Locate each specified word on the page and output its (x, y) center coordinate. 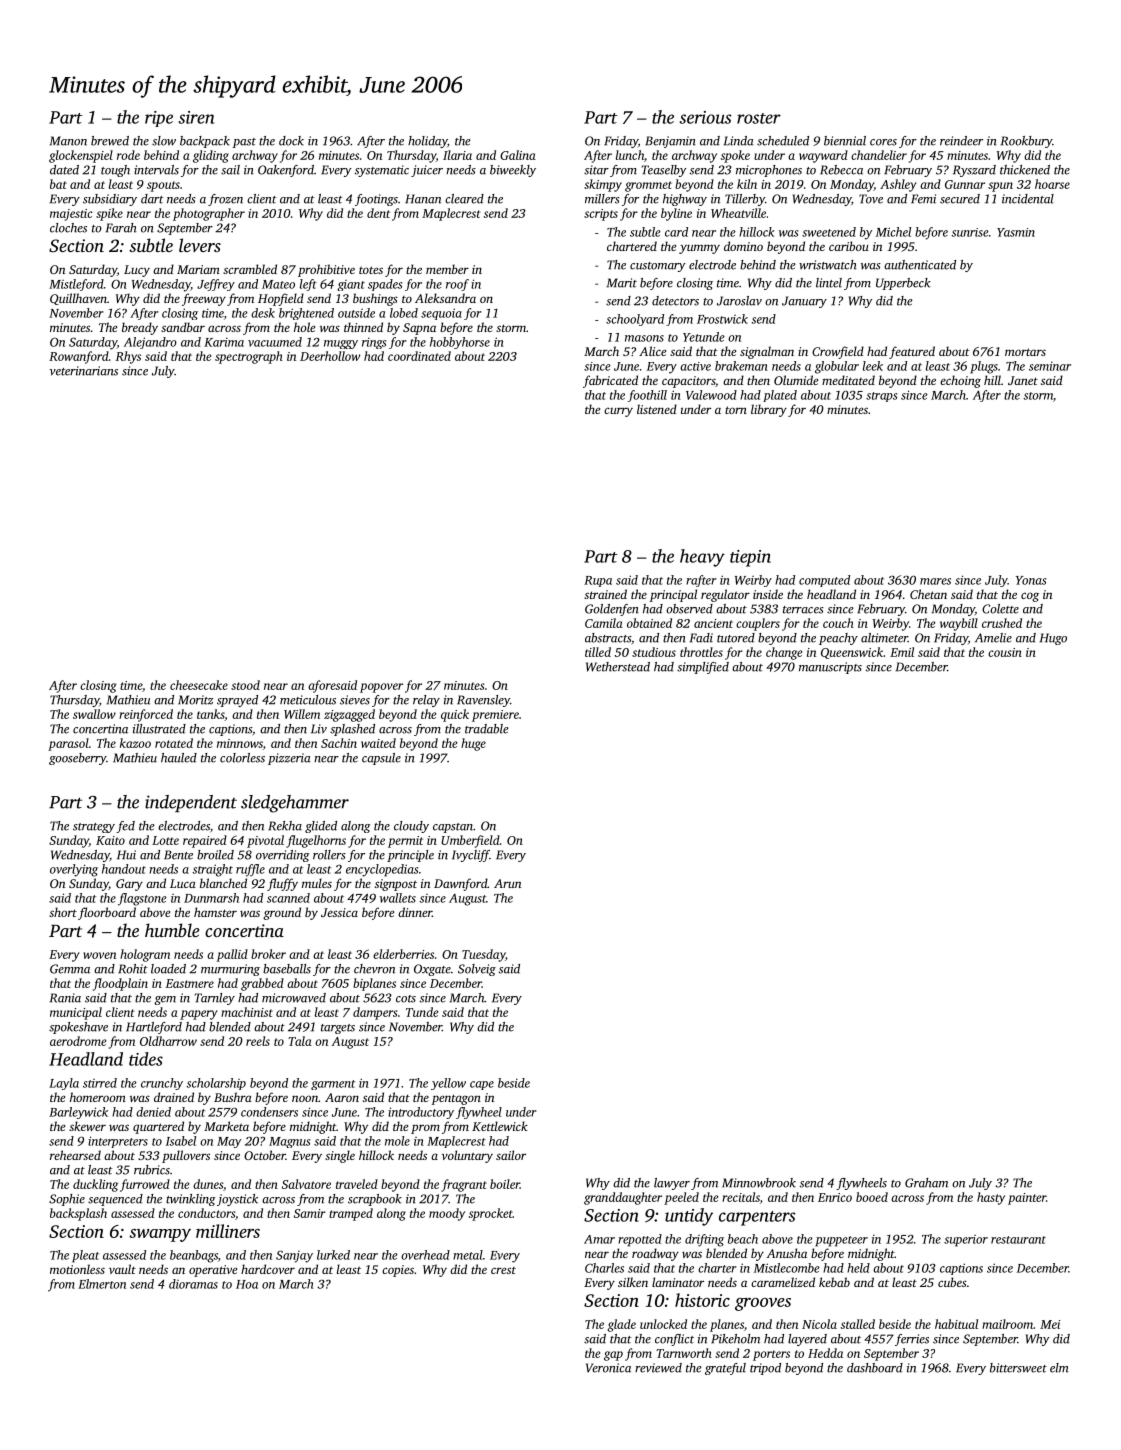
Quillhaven (78, 299)
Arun (507, 883)
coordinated (419, 356)
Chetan (928, 594)
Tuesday (483, 955)
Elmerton (102, 1284)
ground (282, 913)
